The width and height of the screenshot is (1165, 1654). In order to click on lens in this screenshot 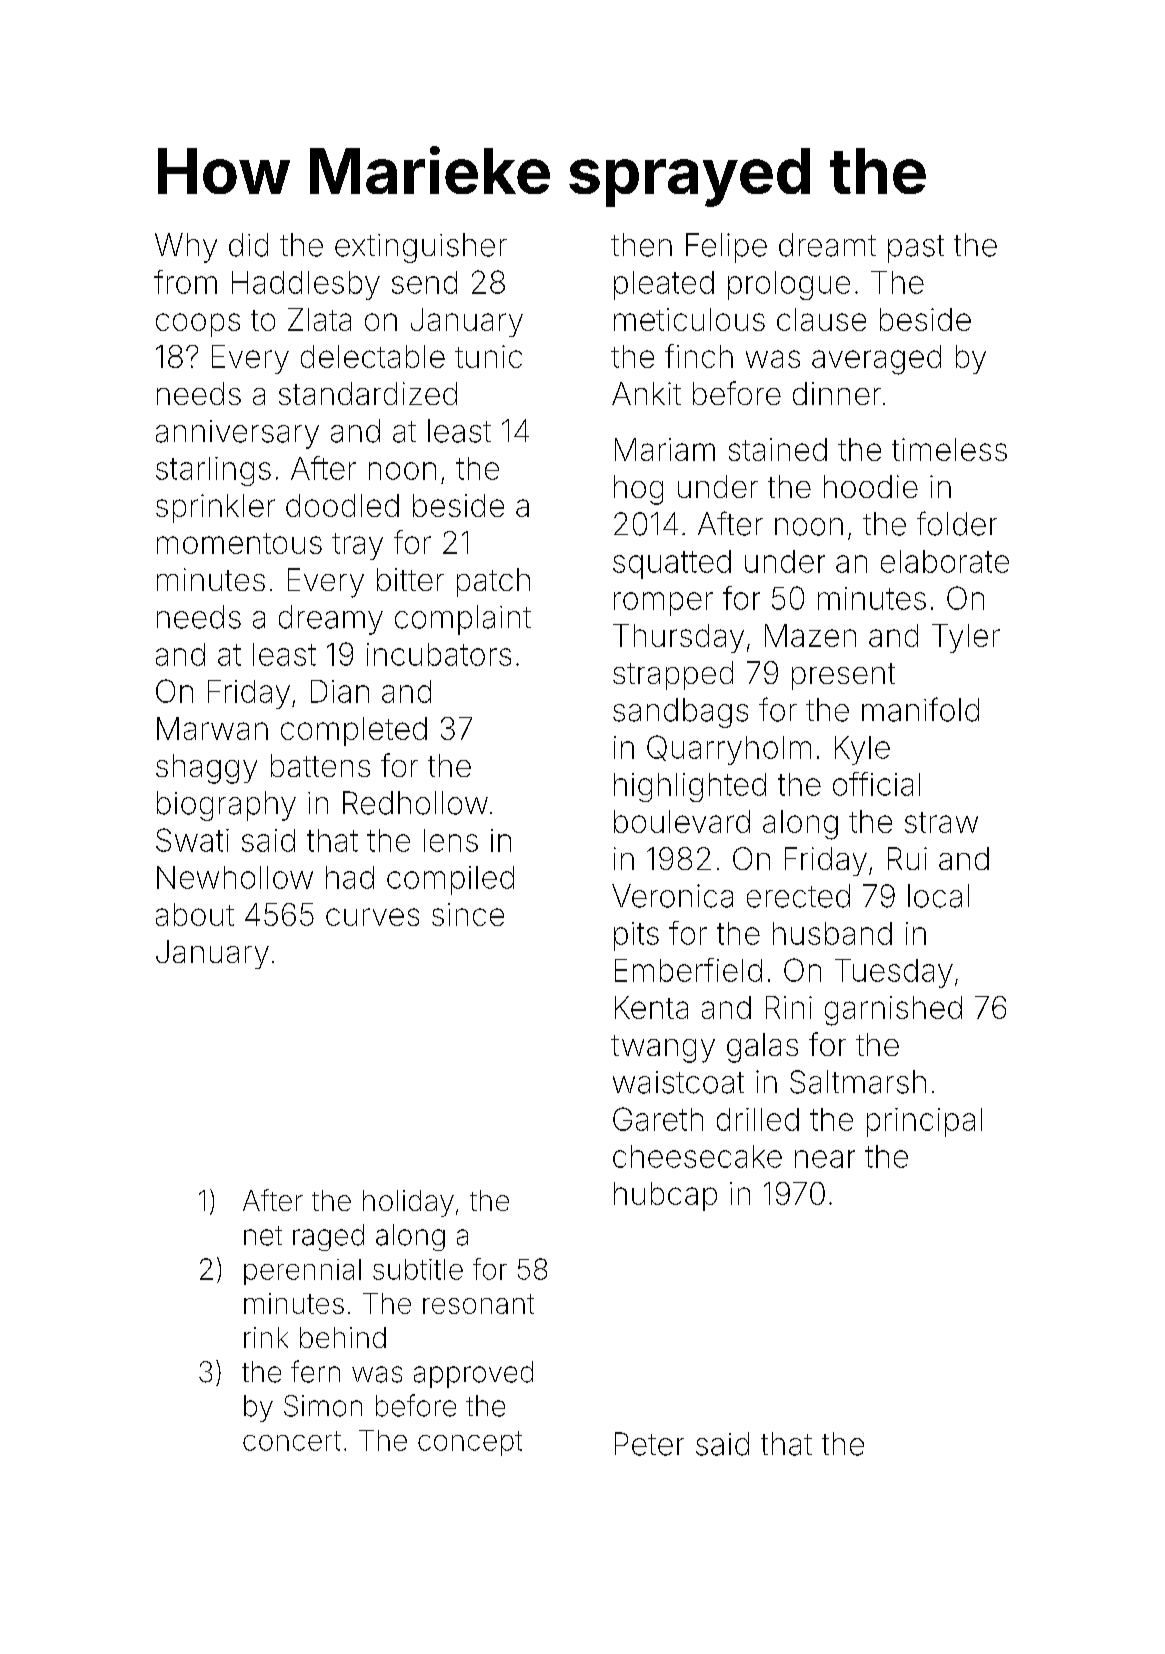, I will do `click(451, 840)`.
